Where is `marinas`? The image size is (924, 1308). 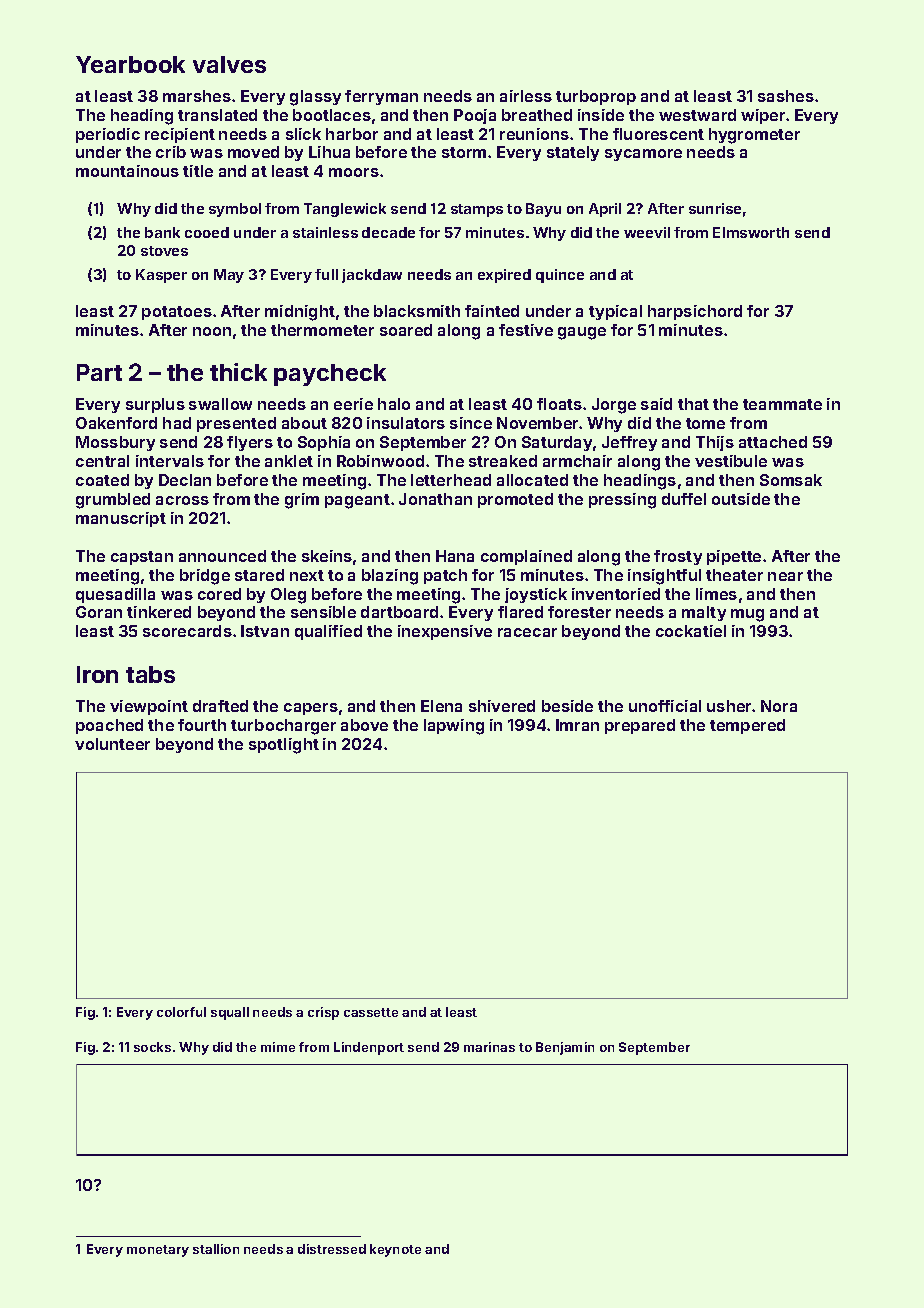 marinas is located at coordinates (489, 1047).
